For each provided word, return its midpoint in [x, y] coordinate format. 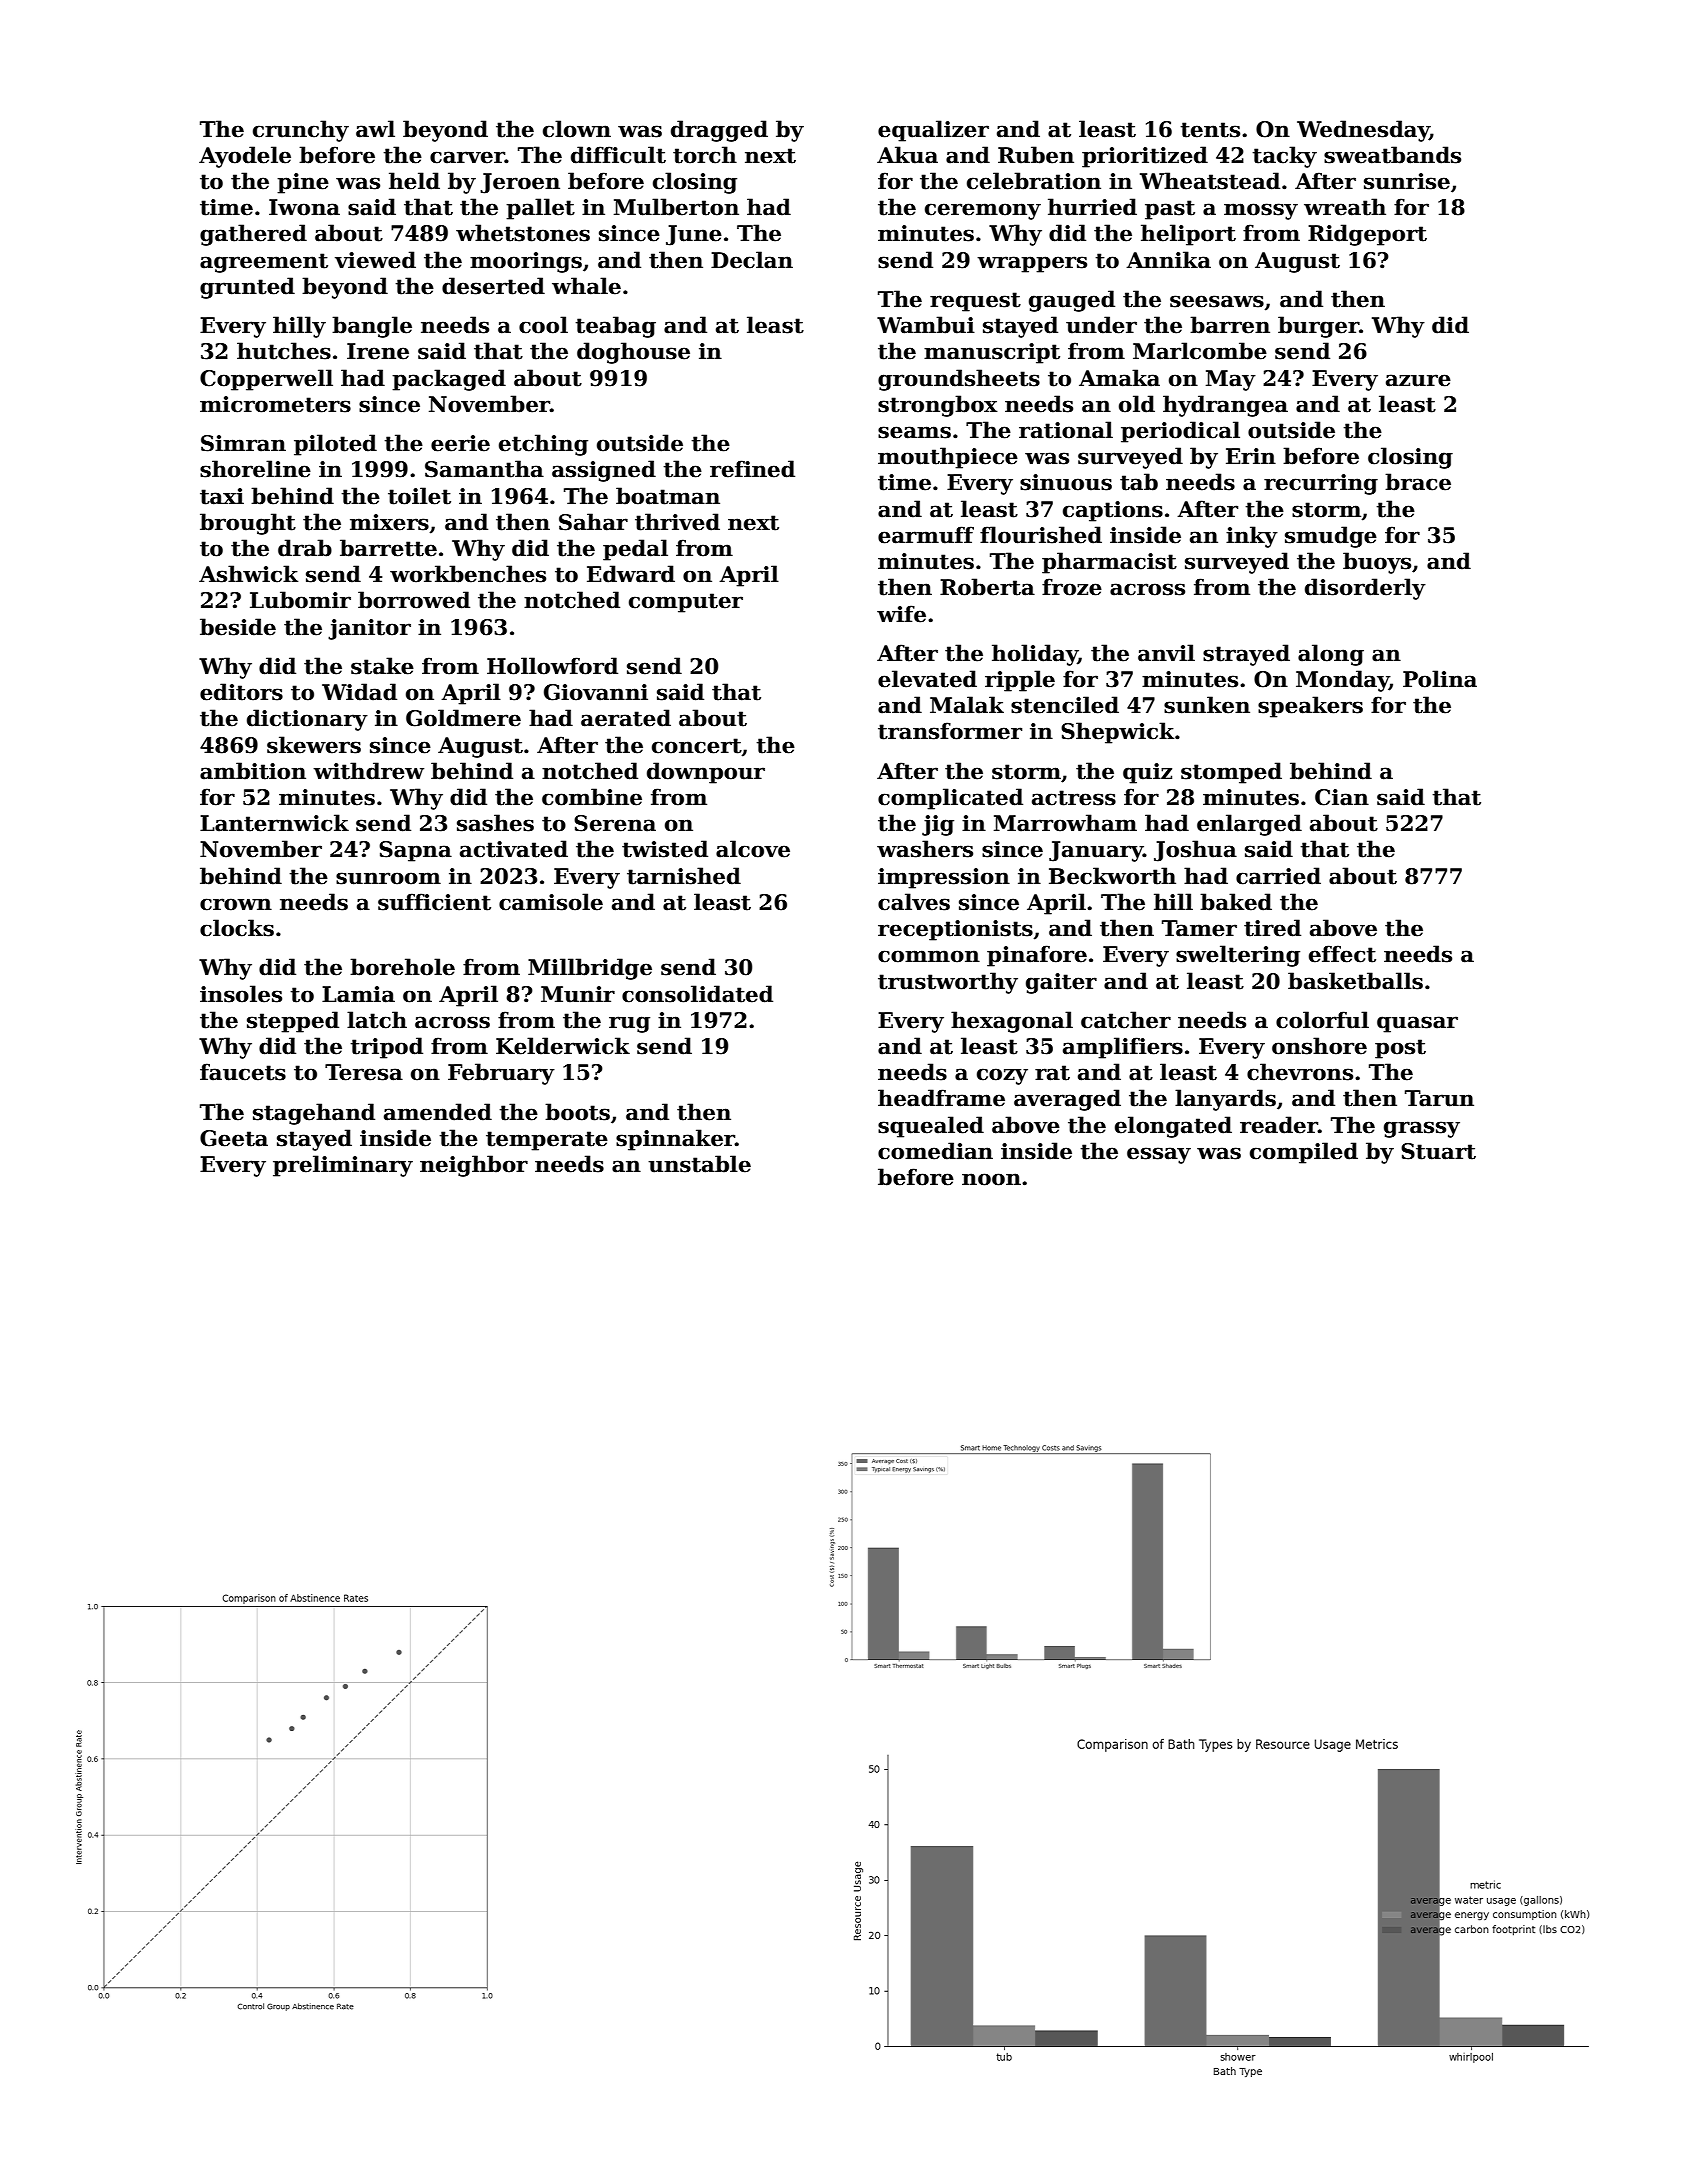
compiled [1304, 1153]
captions [1113, 511]
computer [686, 603]
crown [236, 904]
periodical [1180, 432]
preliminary [343, 1166]
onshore [1319, 1046]
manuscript [992, 353]
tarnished [684, 876]
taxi [222, 496]
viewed [375, 260]
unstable [699, 1164]
